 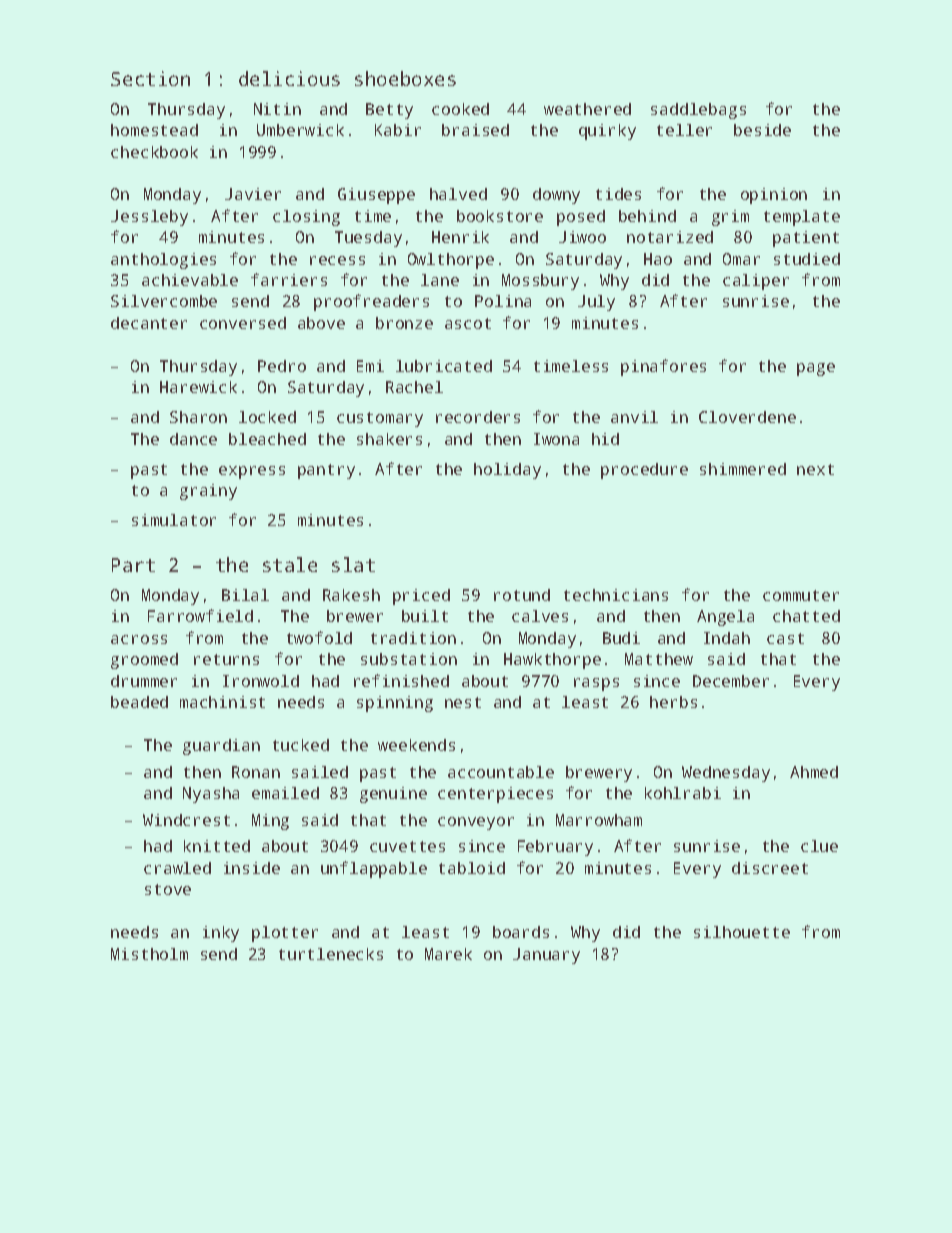 I want to click on pantry, so click(x=326, y=471).
